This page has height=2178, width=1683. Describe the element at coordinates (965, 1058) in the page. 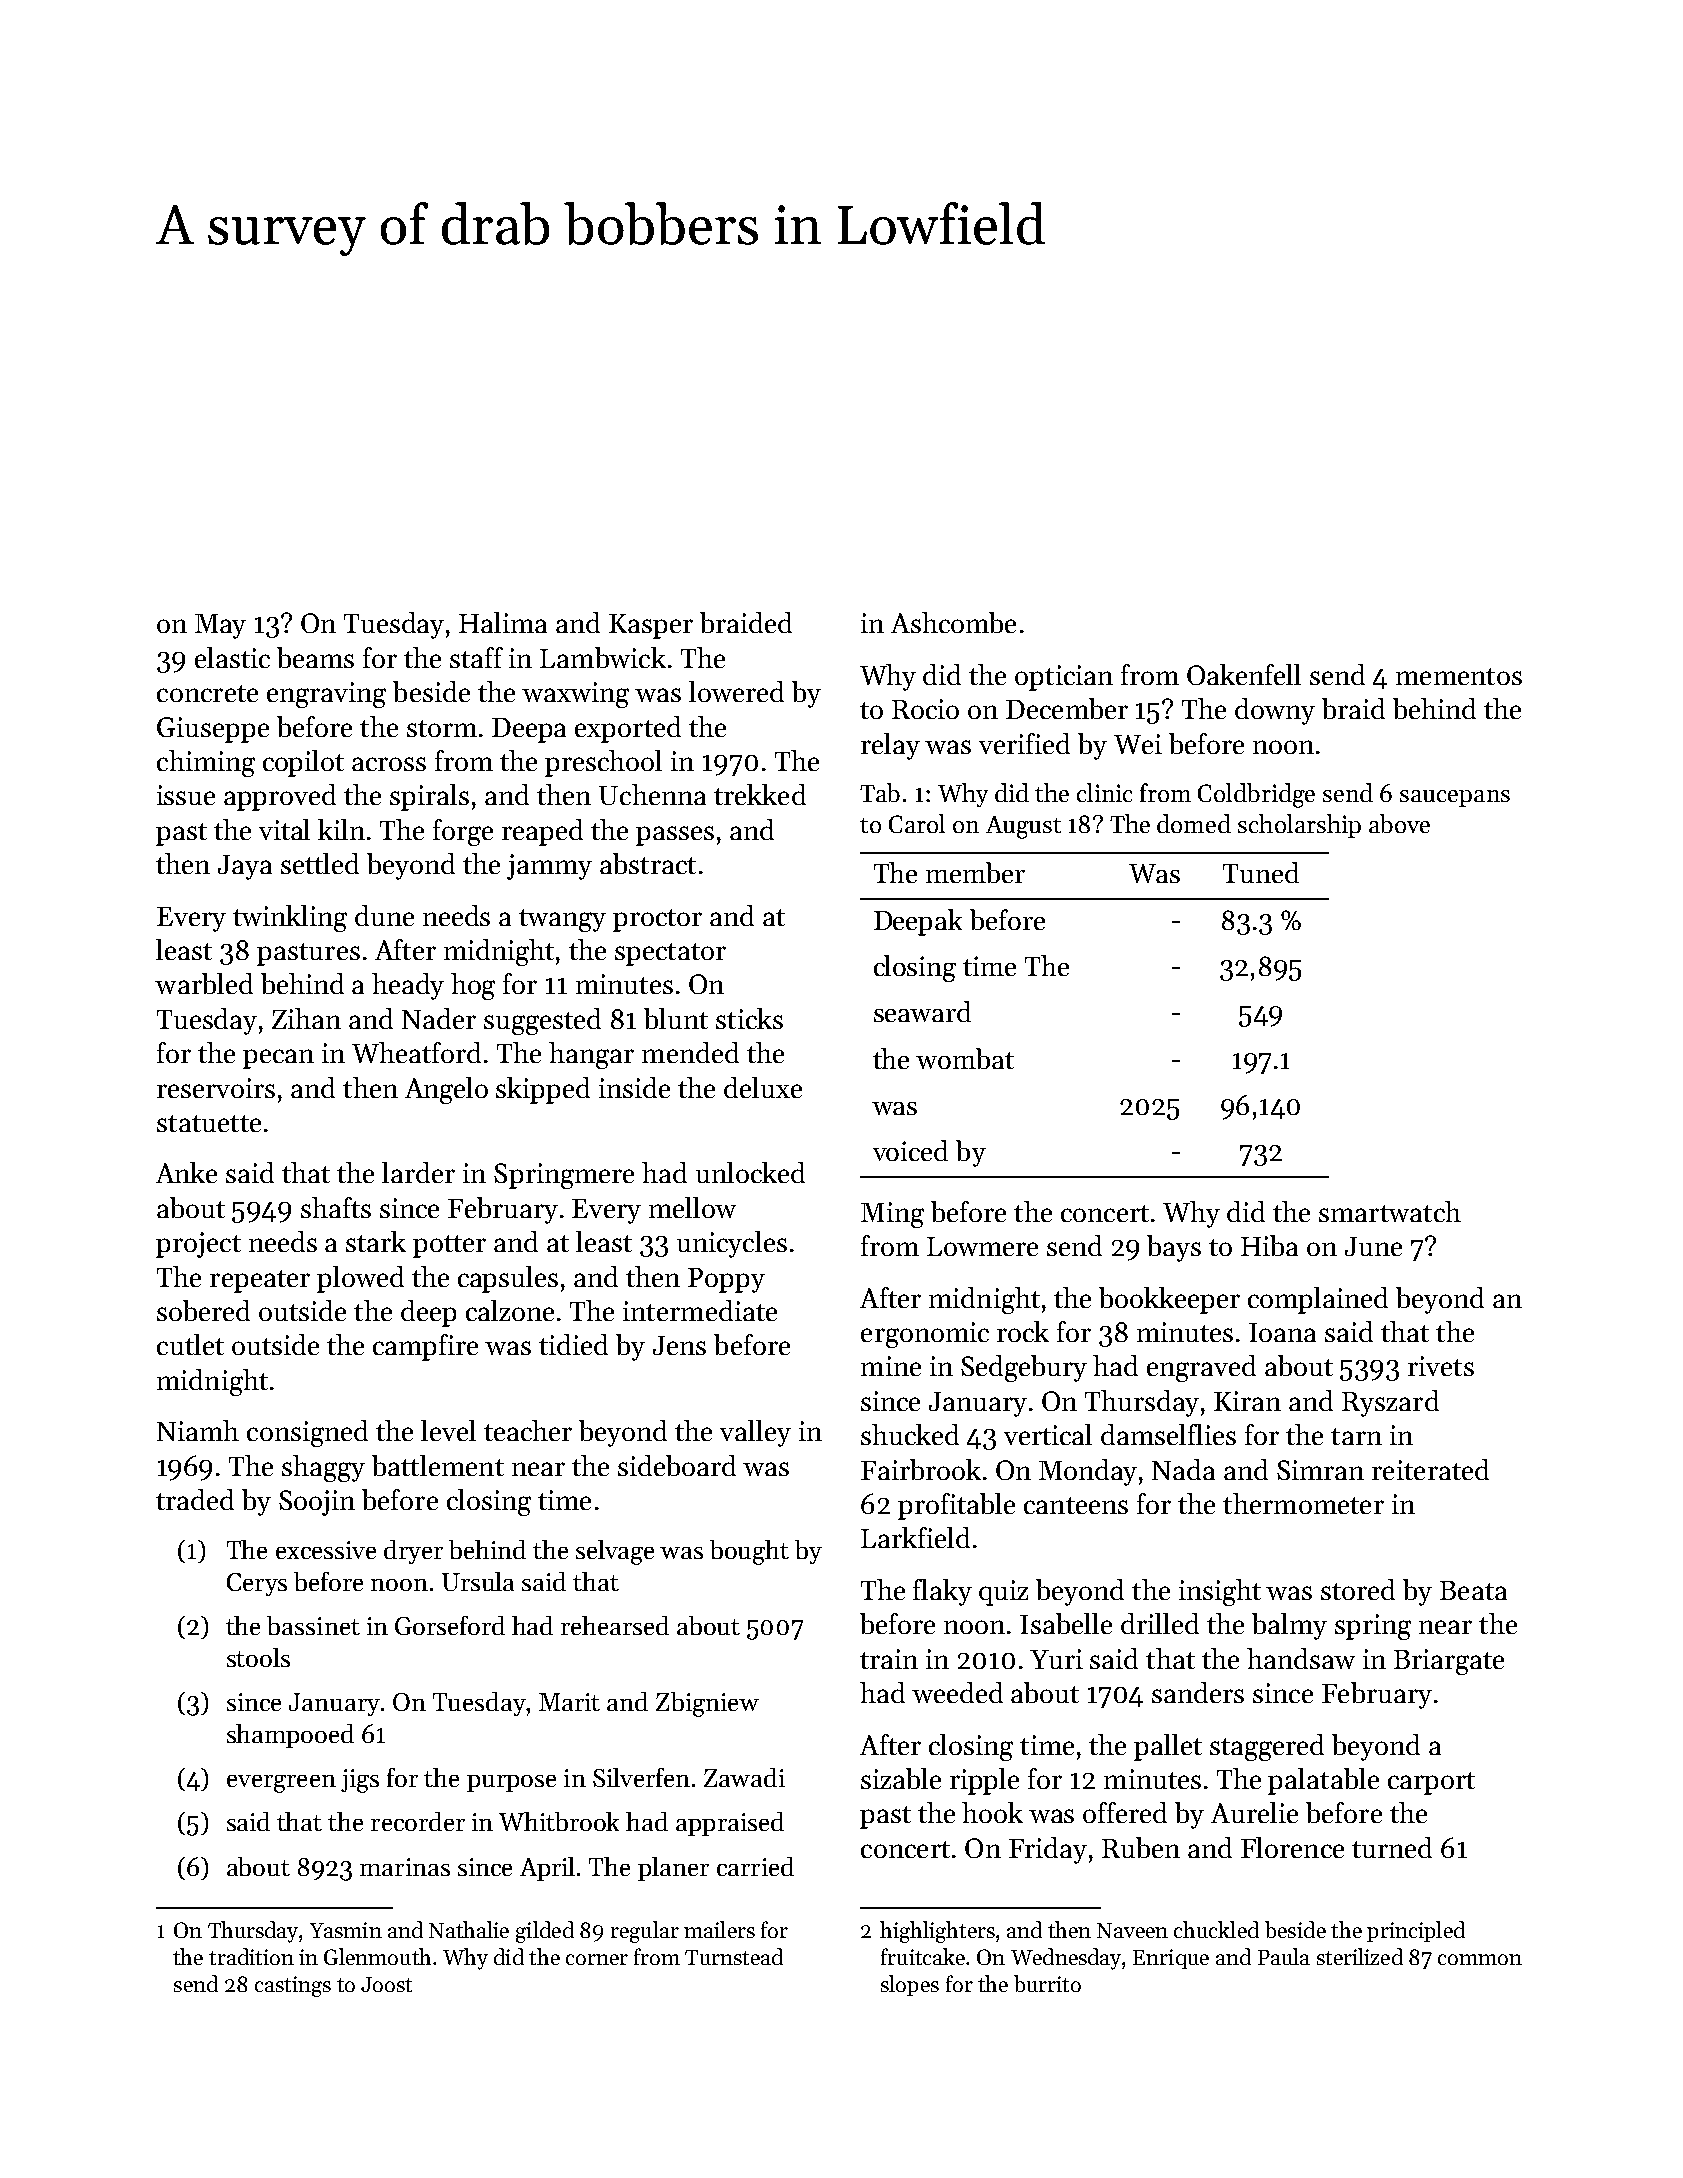

I see `wombat` at that location.
